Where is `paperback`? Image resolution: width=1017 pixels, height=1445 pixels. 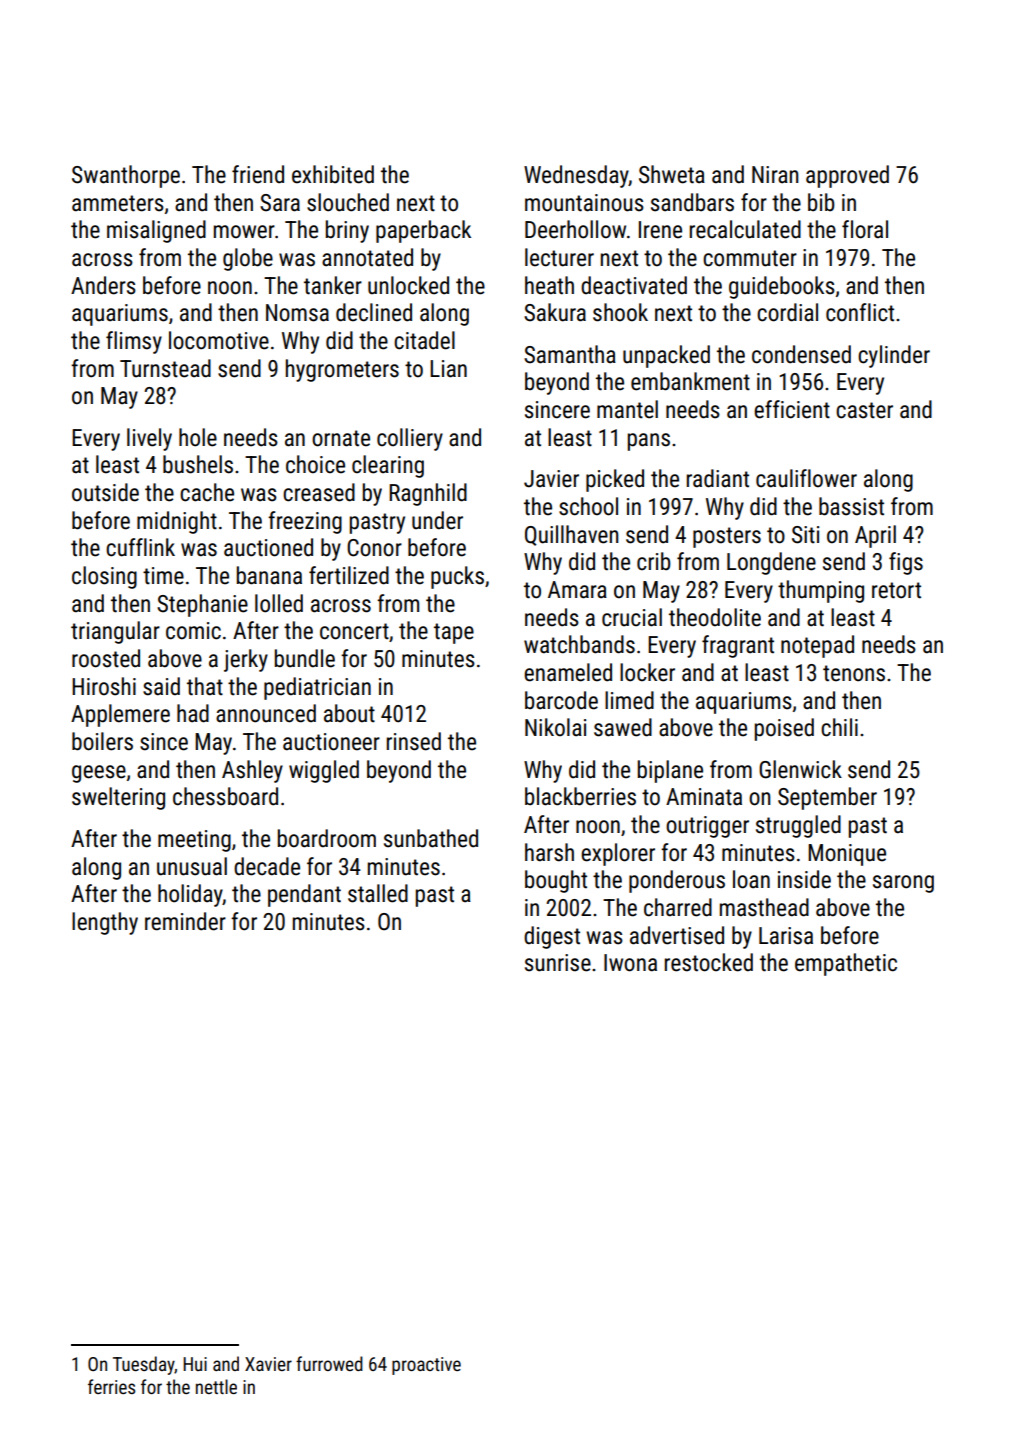 paperback is located at coordinates (423, 231).
